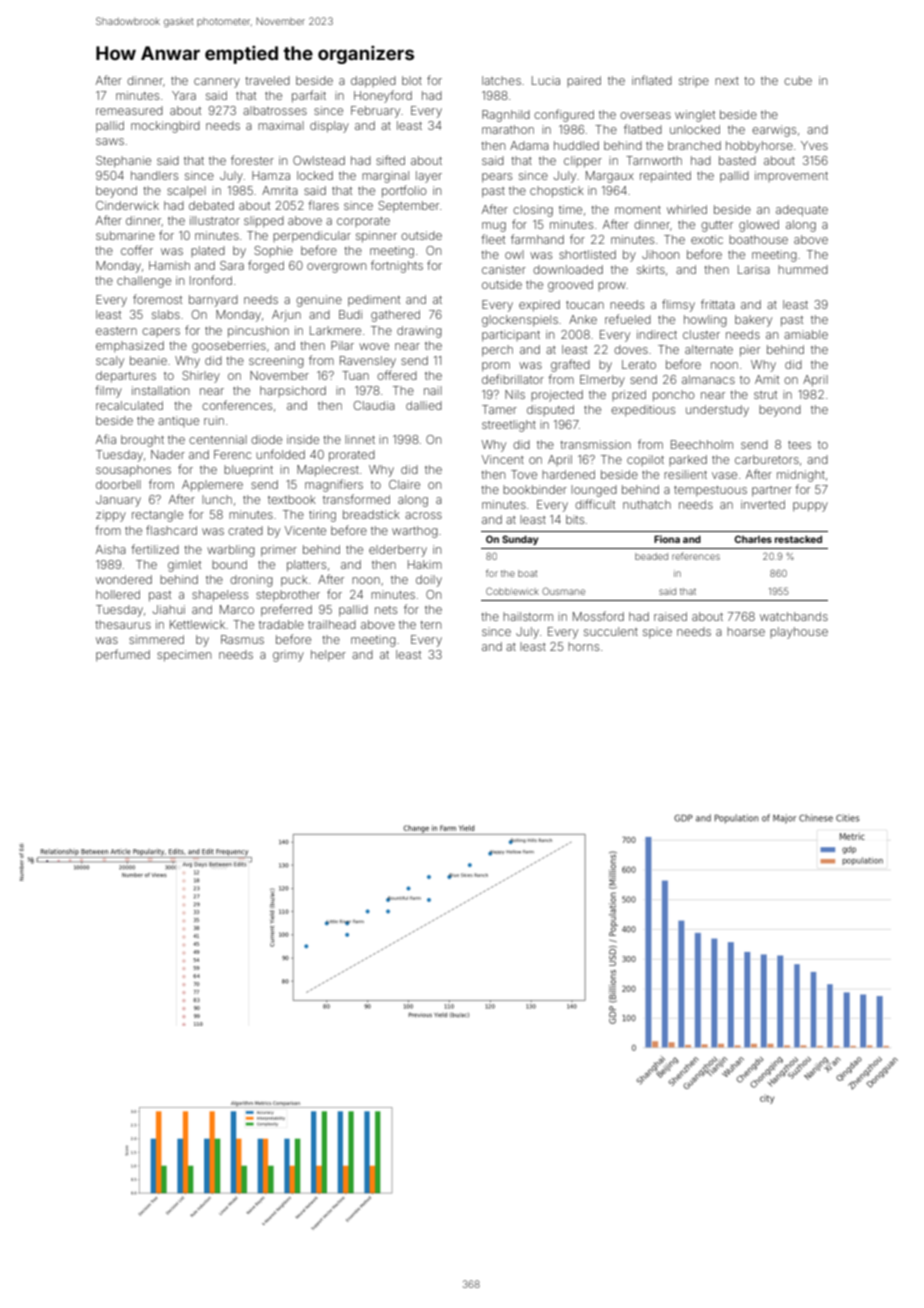  Describe the element at coordinates (794, 616) in the screenshot. I see `watchbands` at that location.
